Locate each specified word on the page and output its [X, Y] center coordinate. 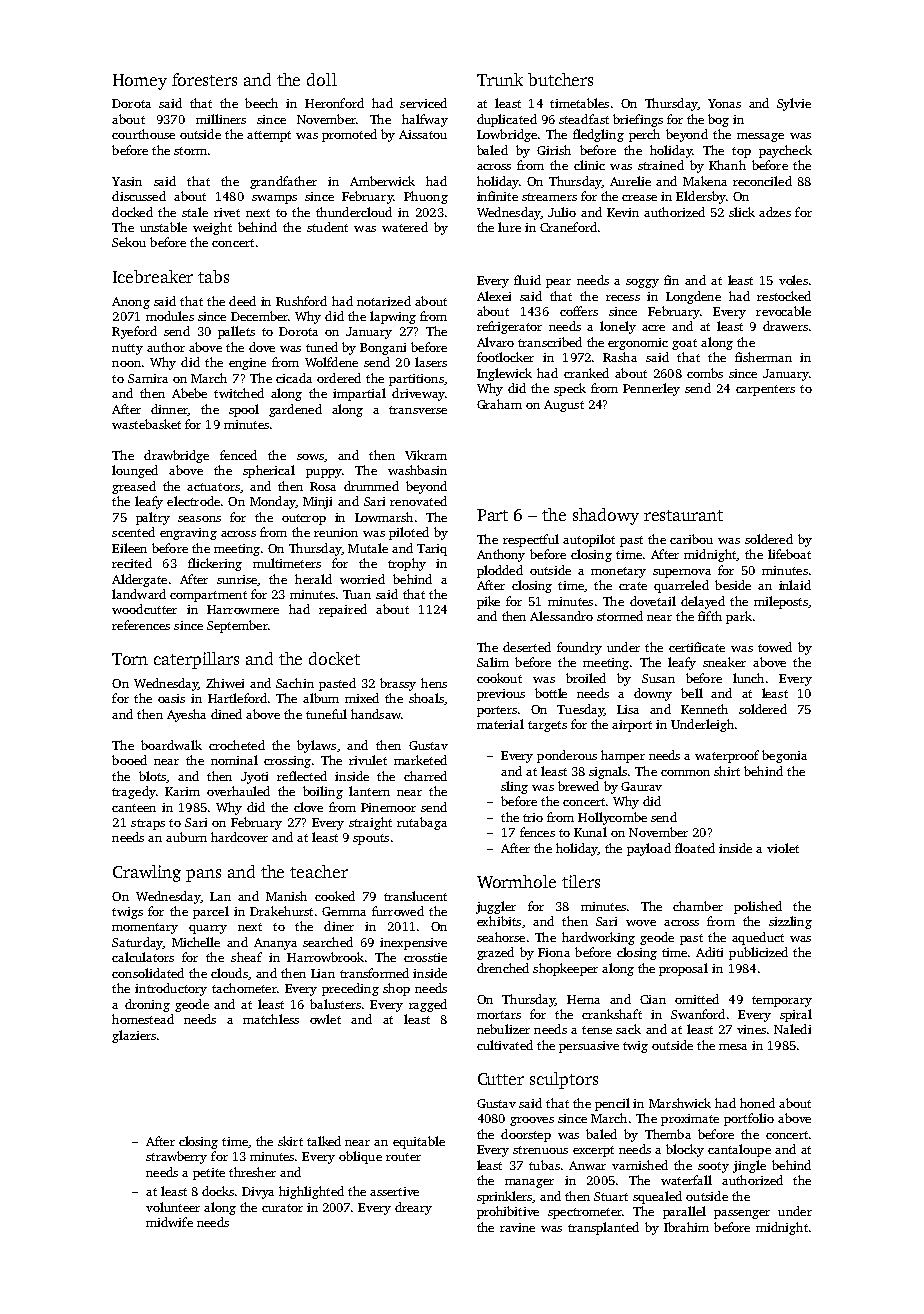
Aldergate [139, 580]
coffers [579, 311]
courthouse [143, 134]
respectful [531, 540]
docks [218, 1191]
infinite [497, 196]
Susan [658, 678]
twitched [239, 393]
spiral [796, 1015]
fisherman [763, 357]
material [500, 724]
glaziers [134, 1036]
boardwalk [171, 745]
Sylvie [794, 104]
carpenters [765, 390]
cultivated [505, 1045]
